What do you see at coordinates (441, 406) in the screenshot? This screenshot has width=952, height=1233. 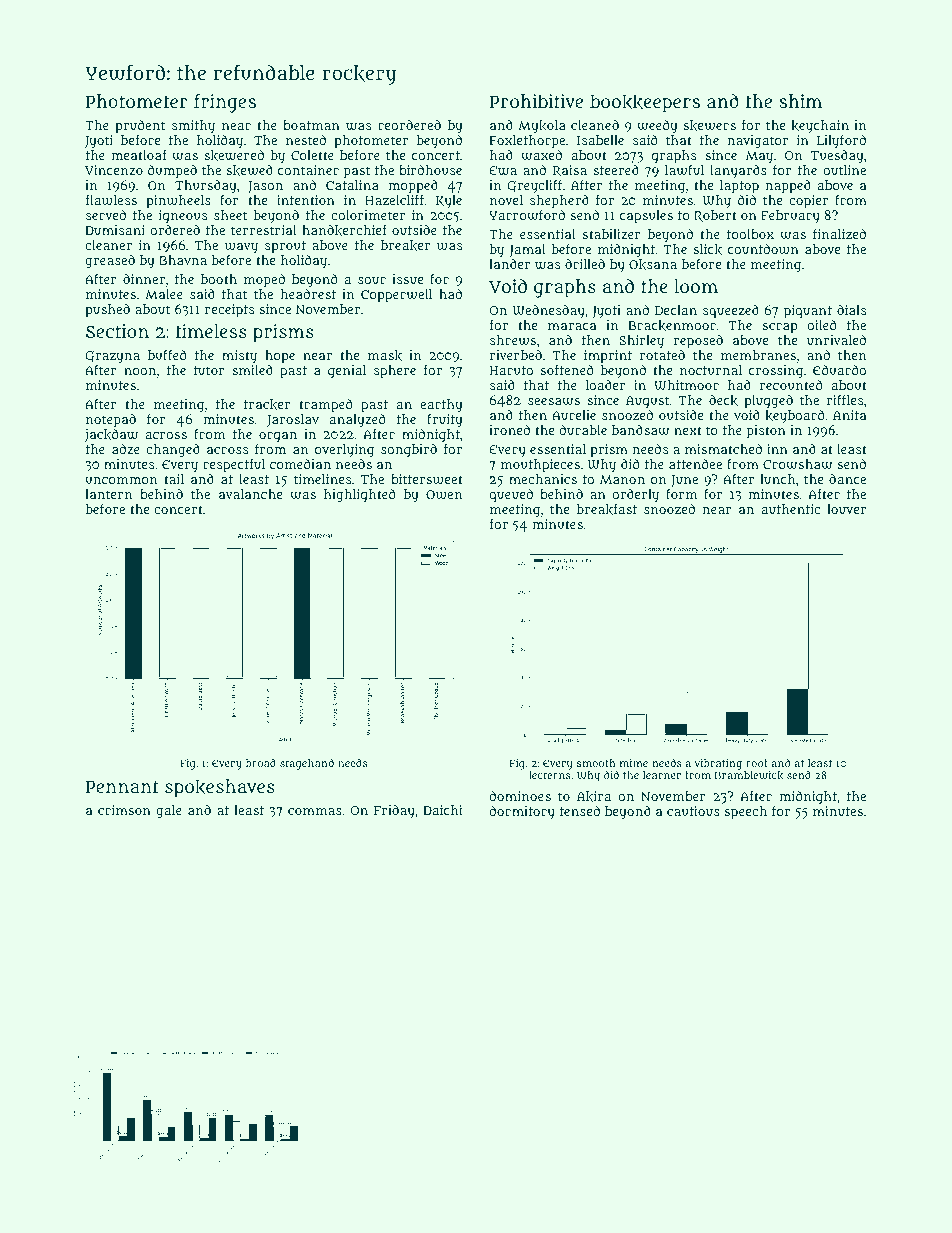 I see `earthy` at bounding box center [441, 406].
